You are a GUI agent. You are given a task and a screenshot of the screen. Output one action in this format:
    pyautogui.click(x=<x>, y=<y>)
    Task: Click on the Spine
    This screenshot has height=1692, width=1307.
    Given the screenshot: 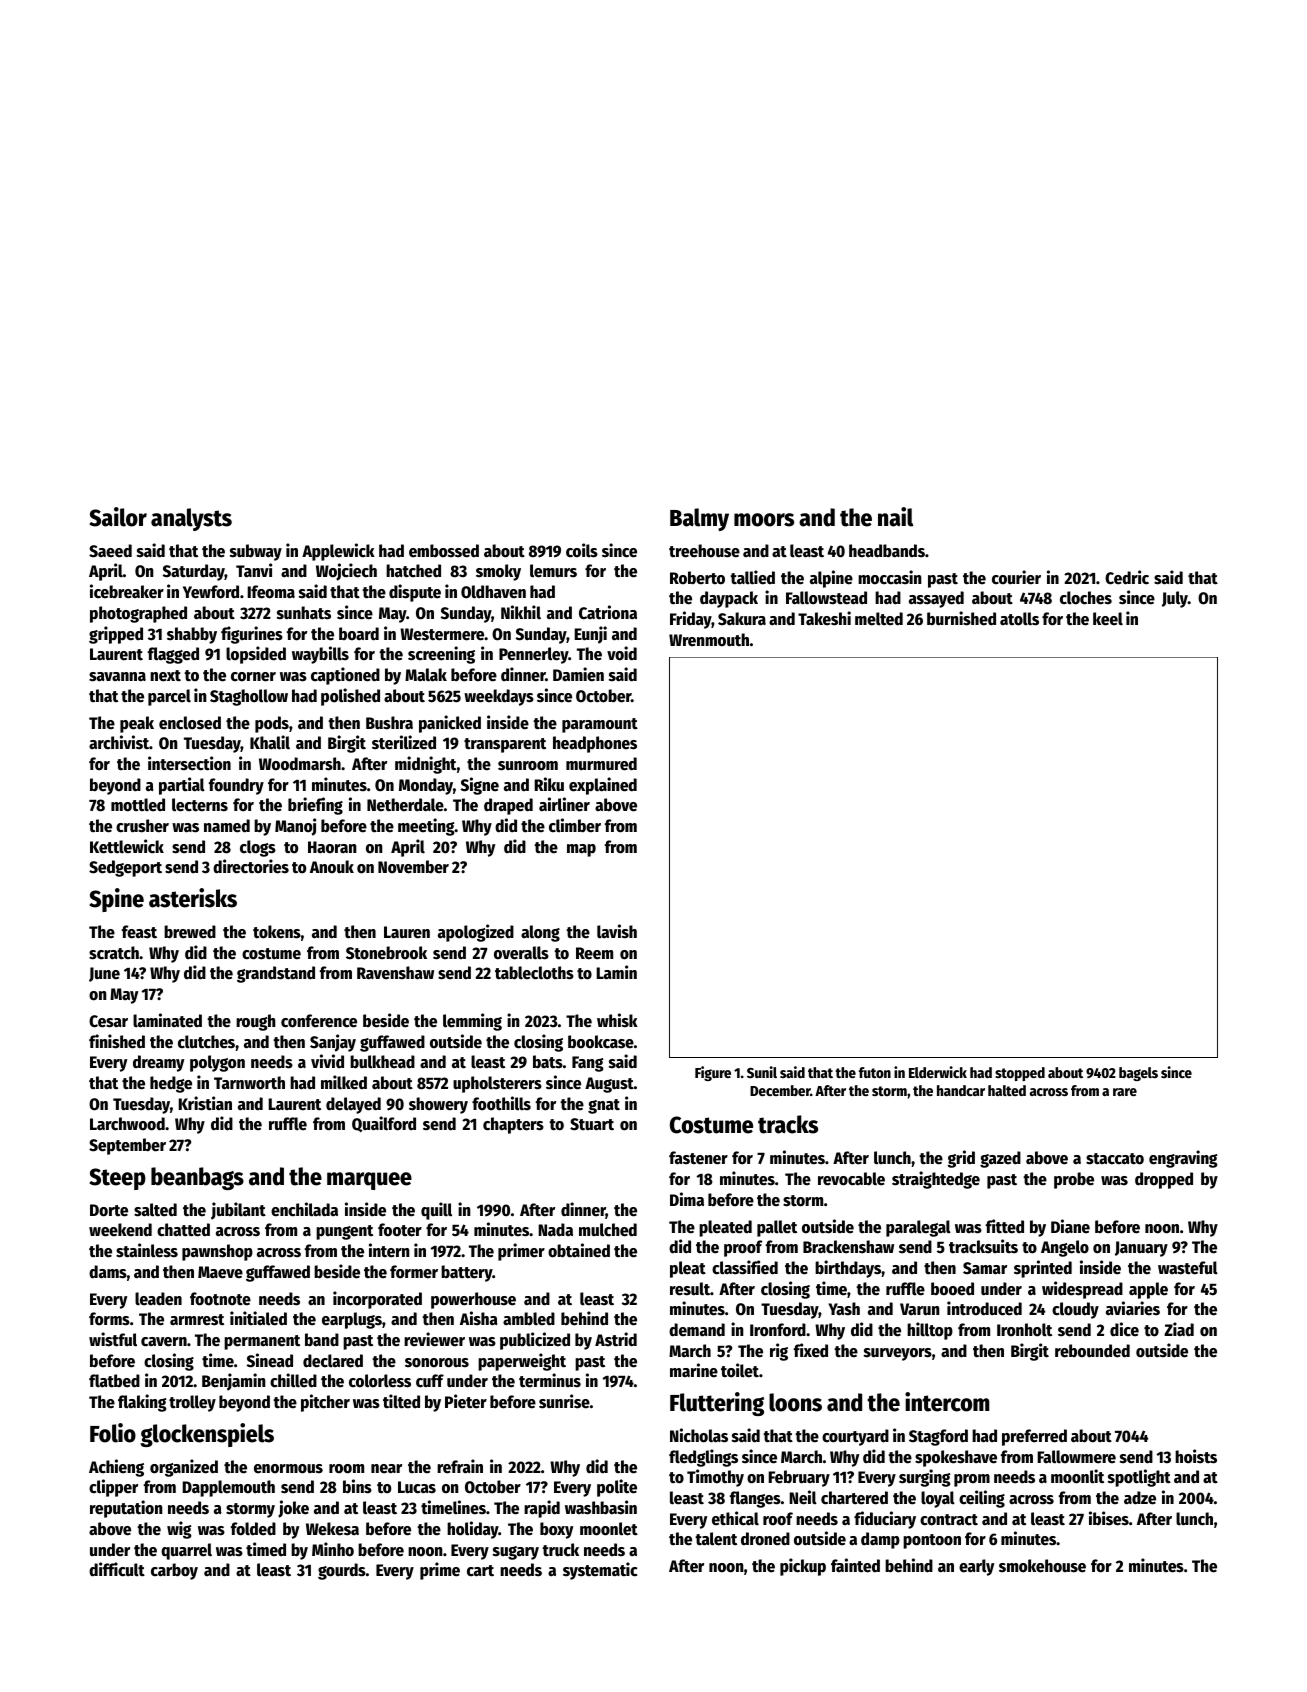 What is the action you would take?
    pyautogui.click(x=116, y=900)
